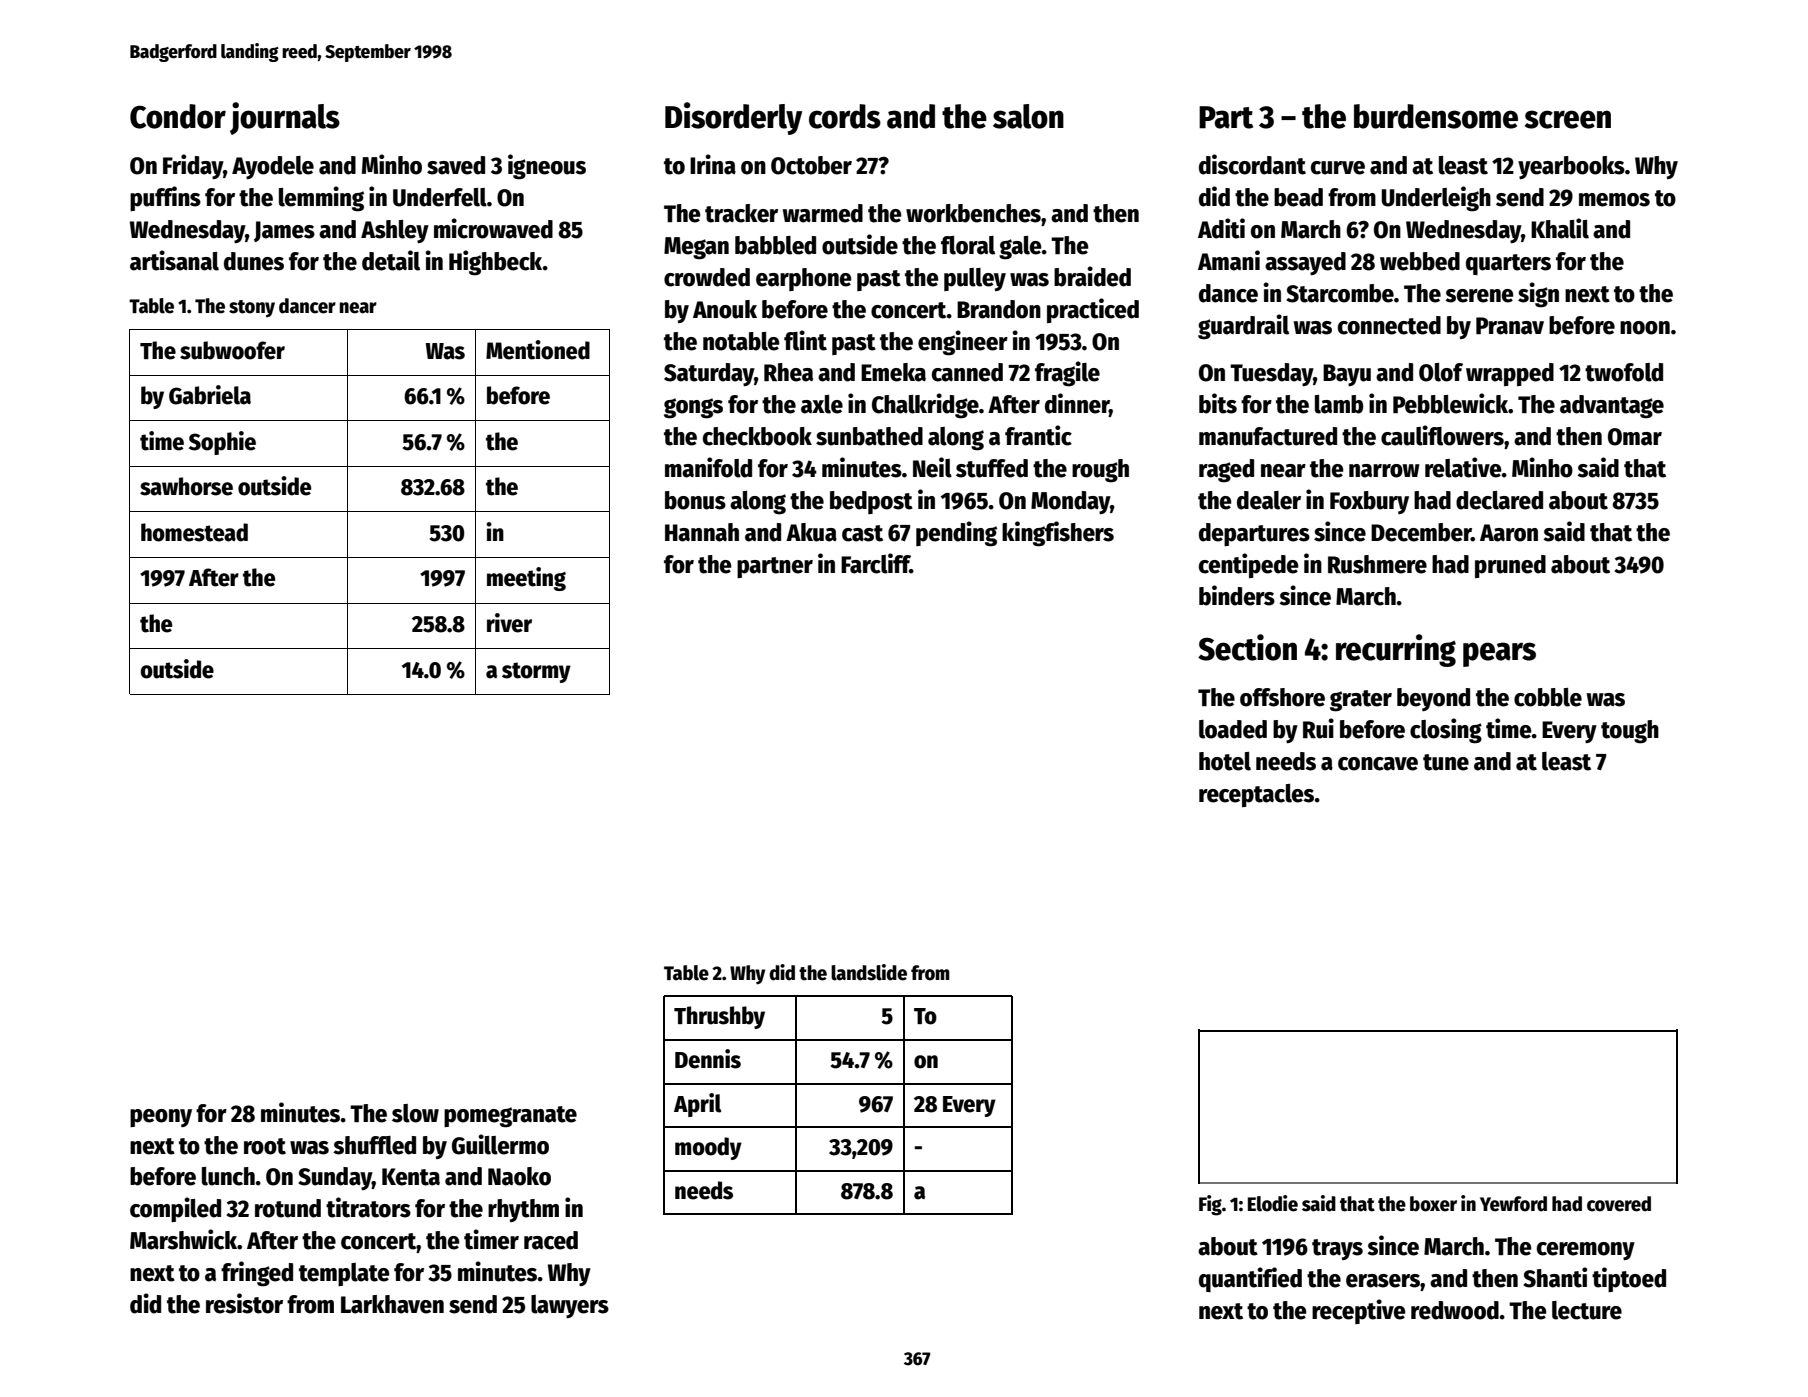 Image resolution: width=1808 pixels, height=1397 pixels. What do you see at coordinates (1446, 762) in the screenshot?
I see `tune` at bounding box center [1446, 762].
